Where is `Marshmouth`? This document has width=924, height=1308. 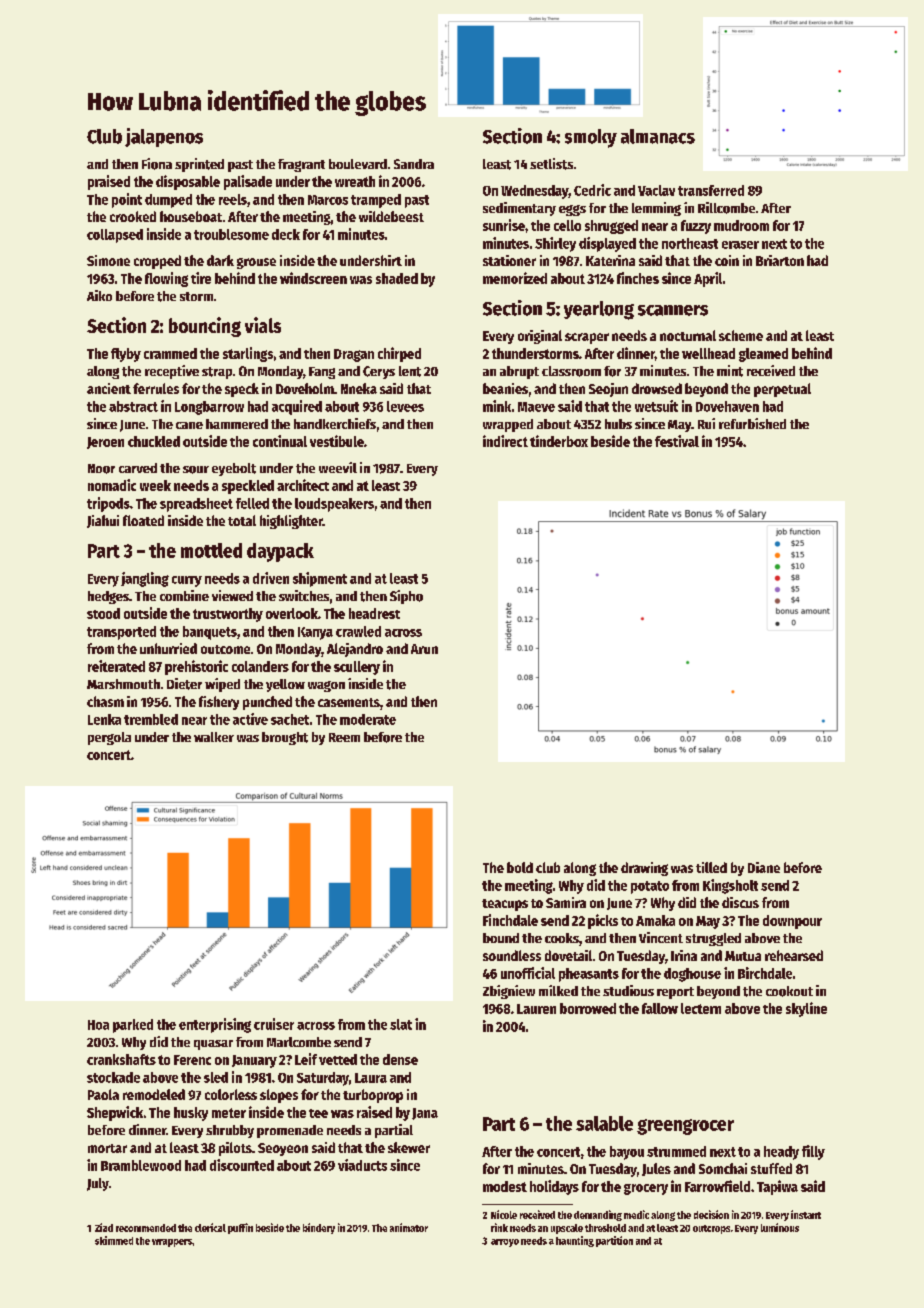 Marshmouth is located at coordinates (123, 684).
